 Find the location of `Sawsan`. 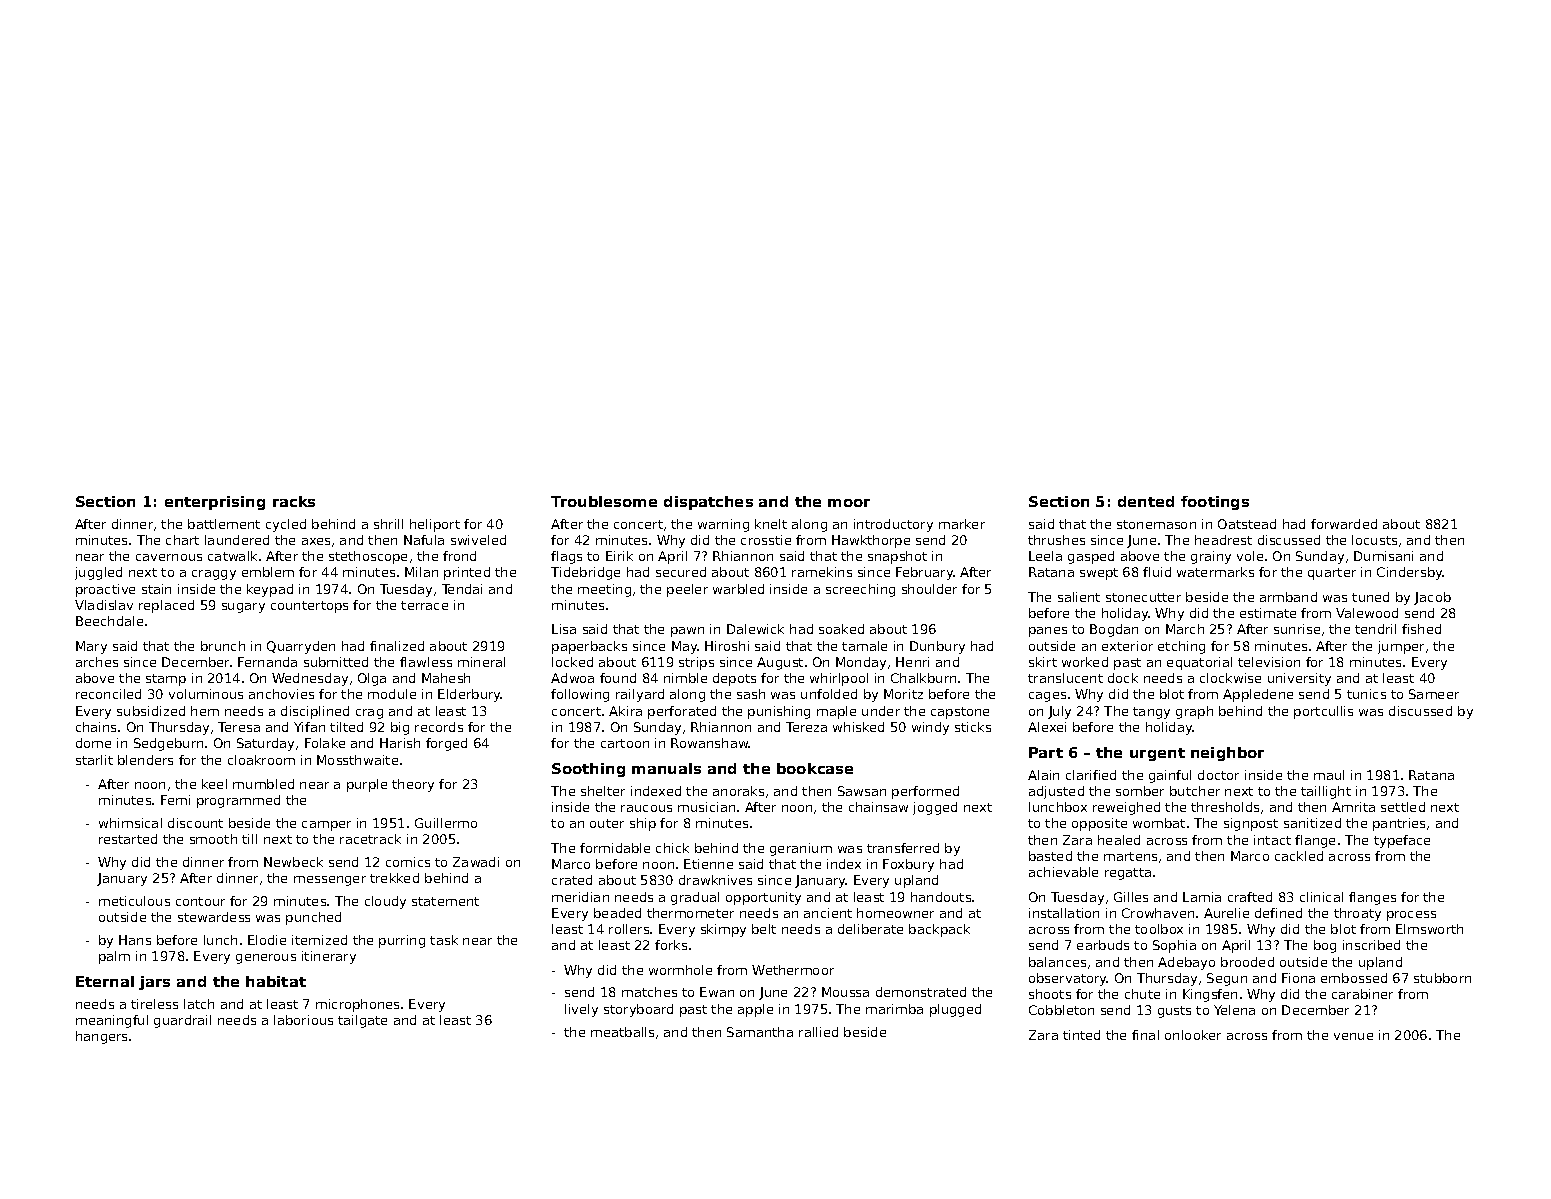

Sawsan is located at coordinates (862, 791).
